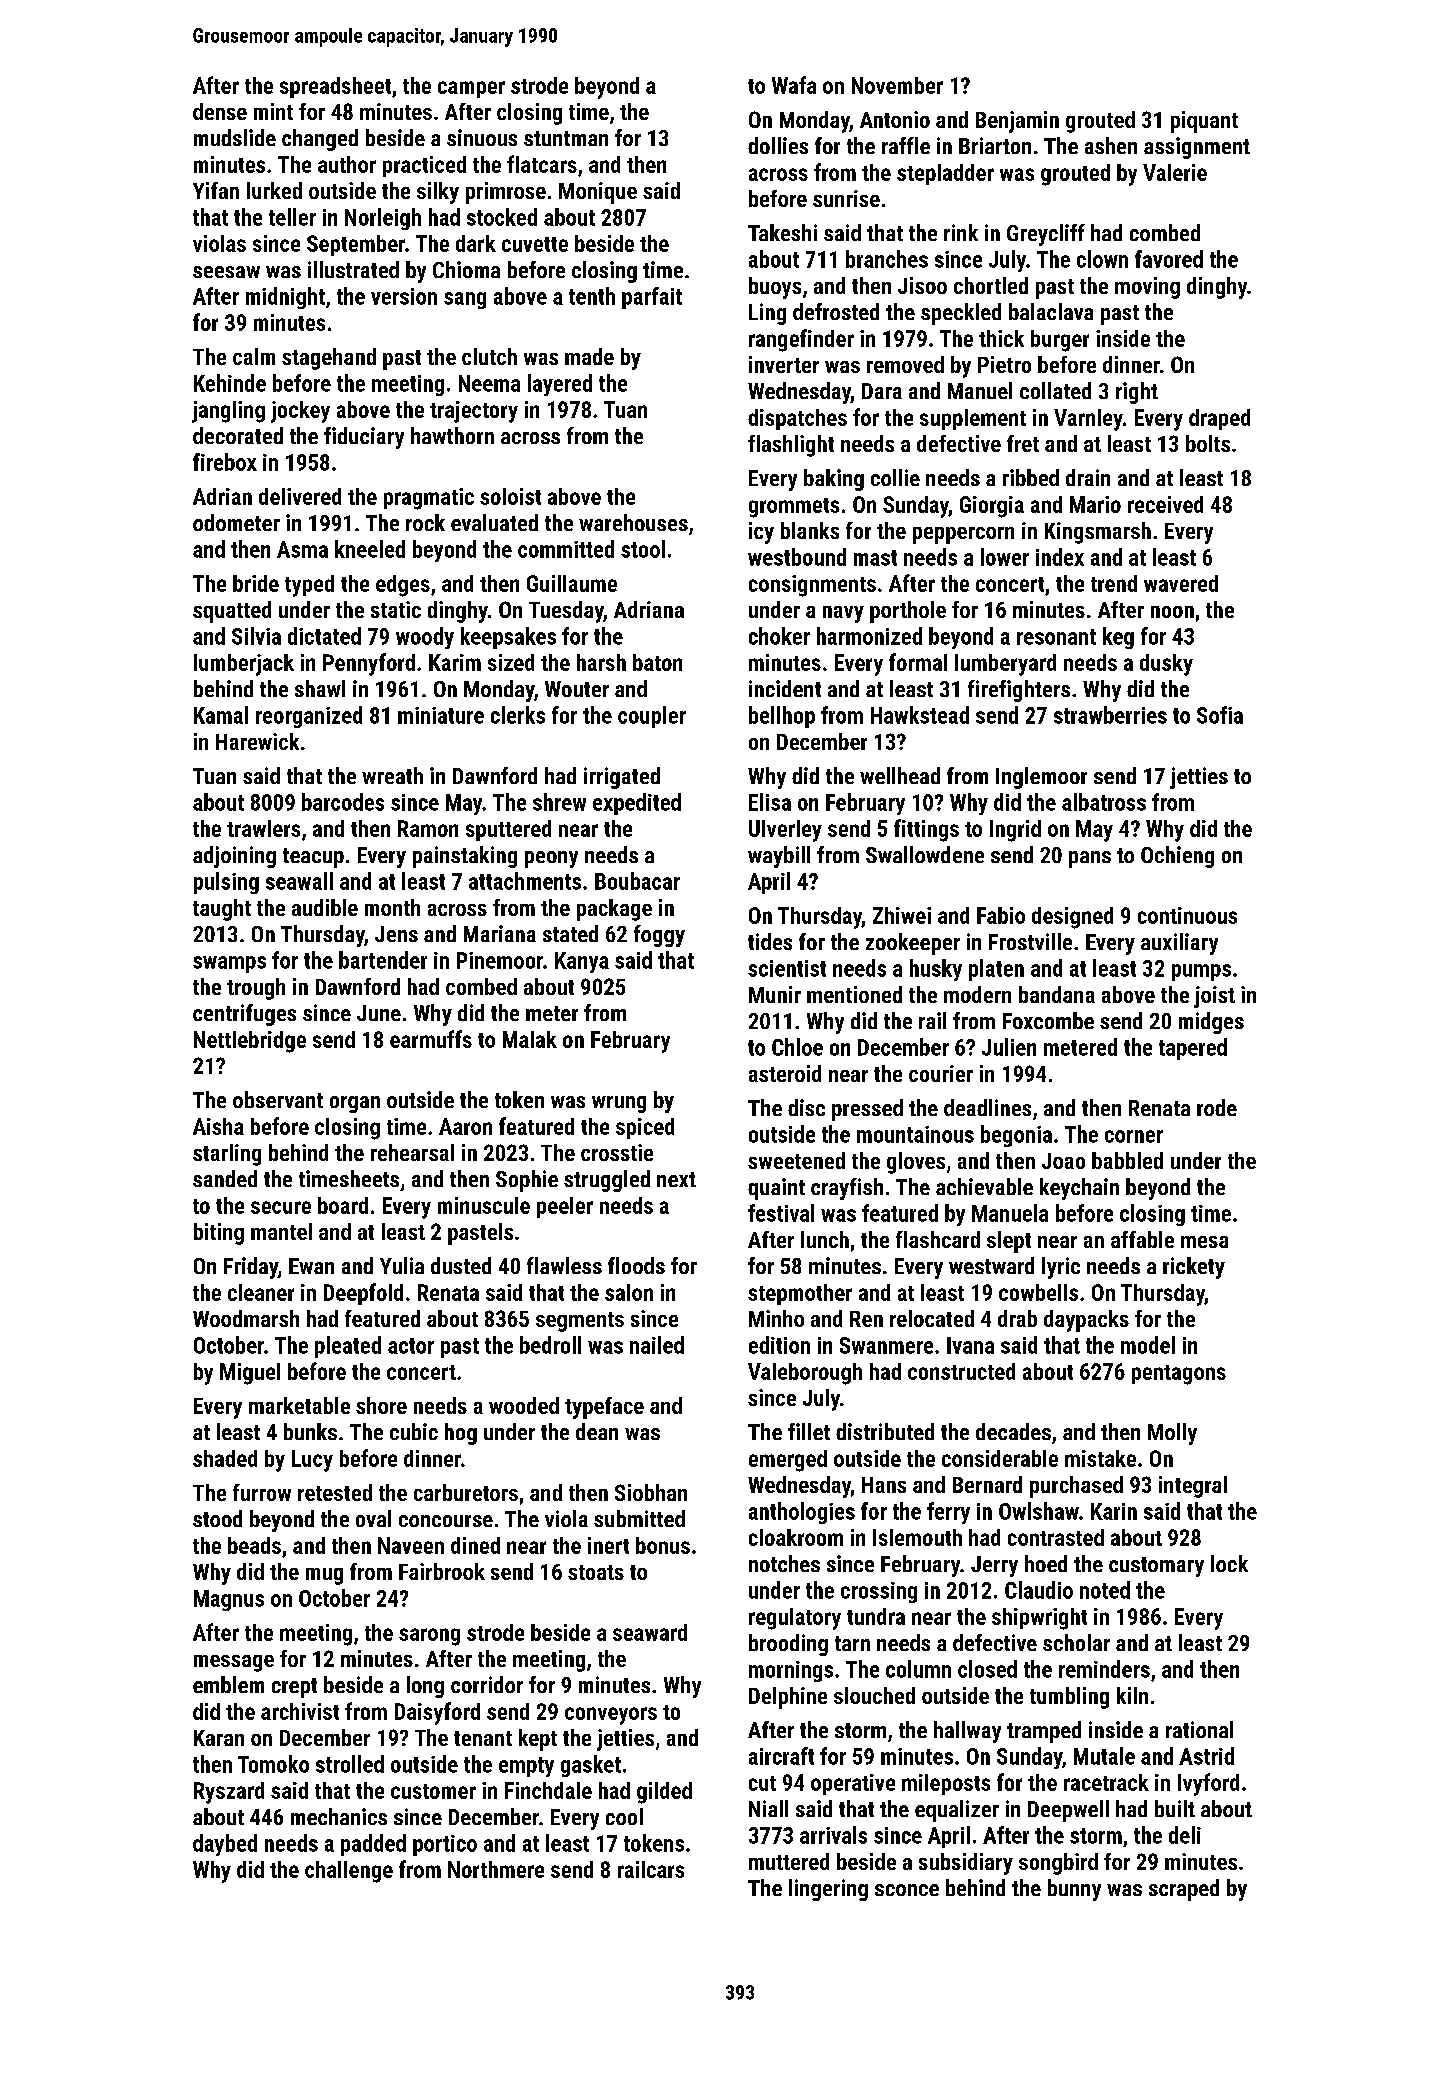  What do you see at coordinates (257, 741) in the page?
I see `Harewick` at bounding box center [257, 741].
